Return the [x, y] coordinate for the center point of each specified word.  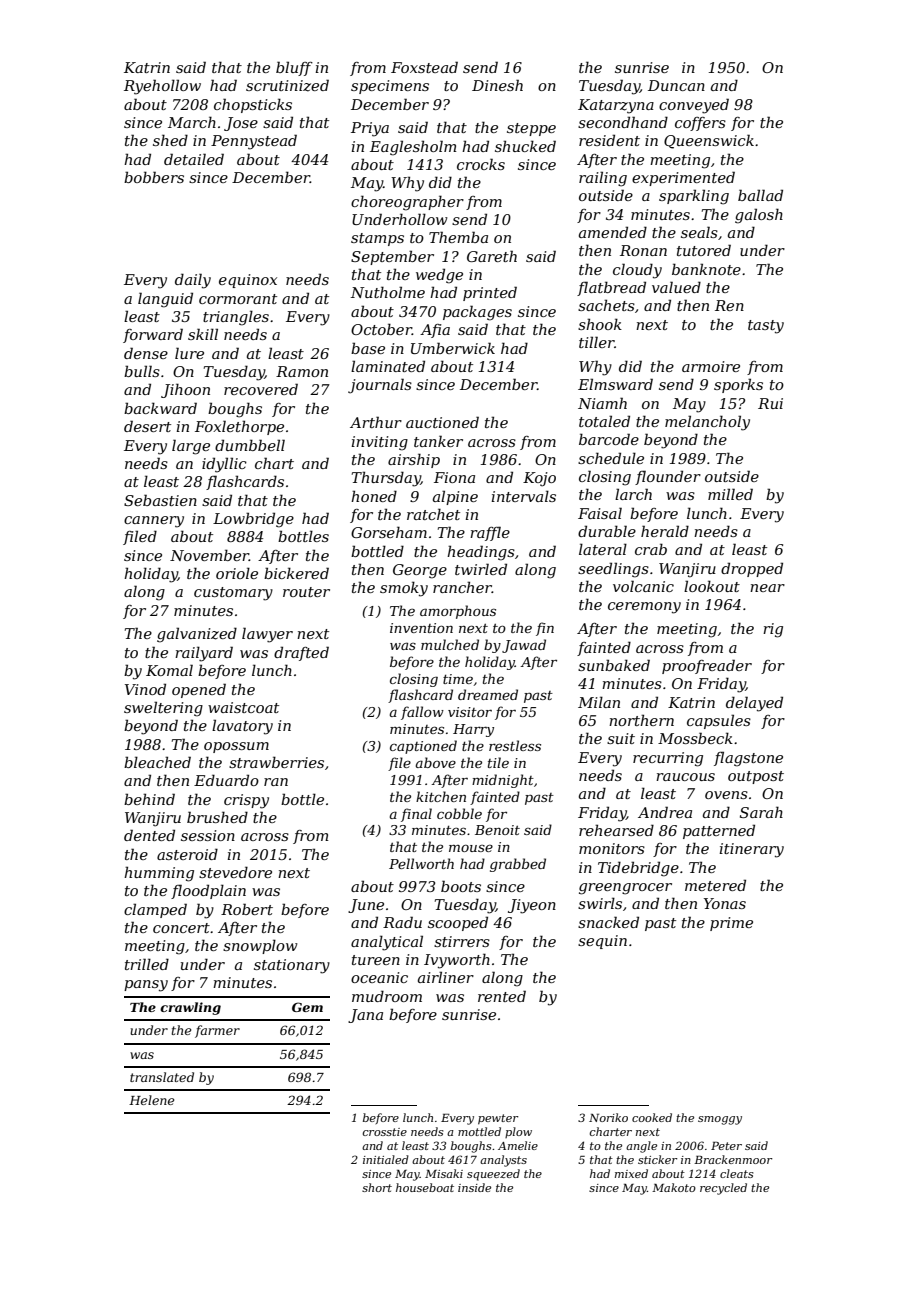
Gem [307, 1007]
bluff [294, 68]
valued [676, 287]
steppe [531, 129]
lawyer [267, 635]
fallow [422, 713]
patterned [719, 831]
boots [461, 886]
